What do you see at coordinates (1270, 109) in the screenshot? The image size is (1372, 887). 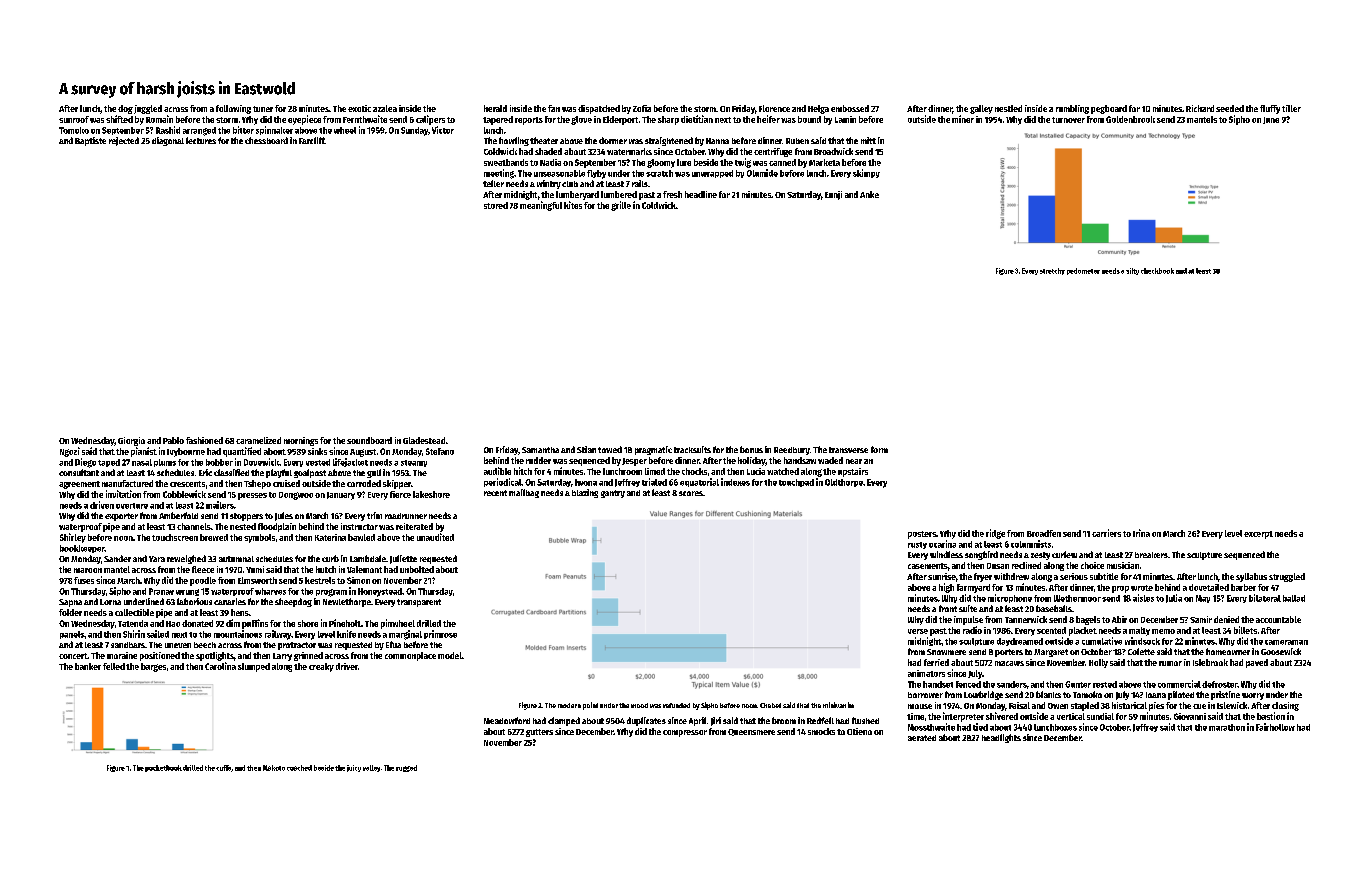 I see `fluffy` at bounding box center [1270, 109].
